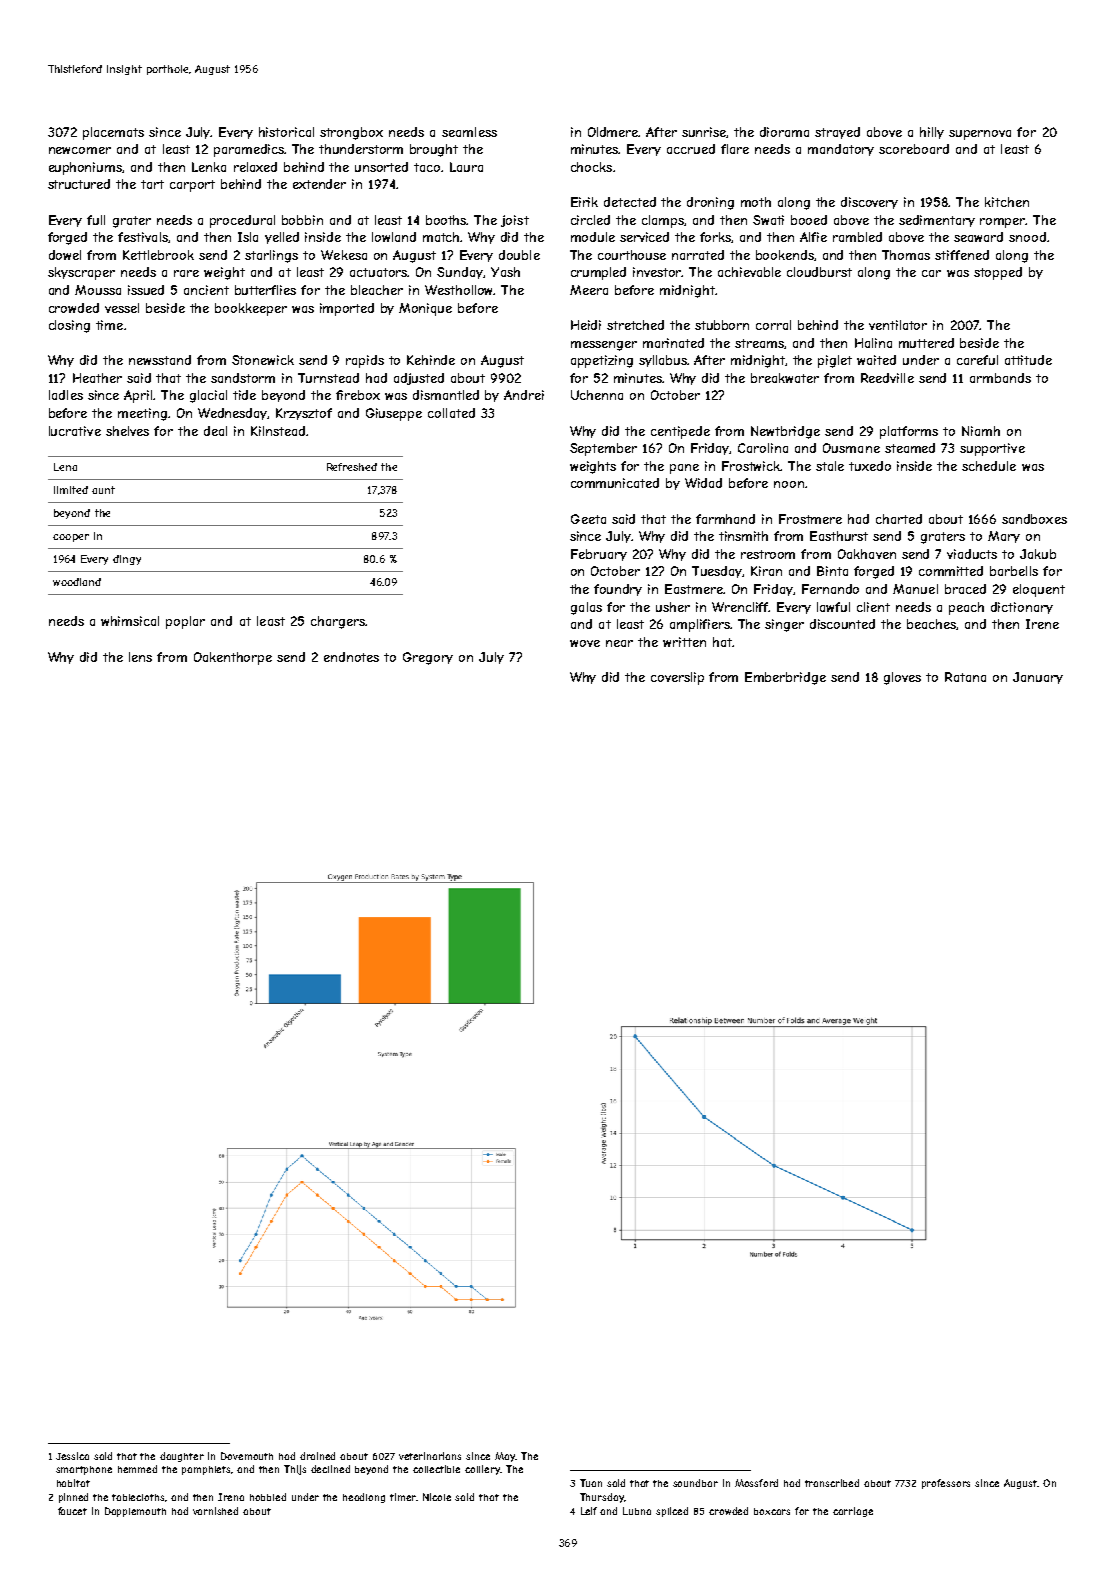  I want to click on adjusted, so click(419, 379).
